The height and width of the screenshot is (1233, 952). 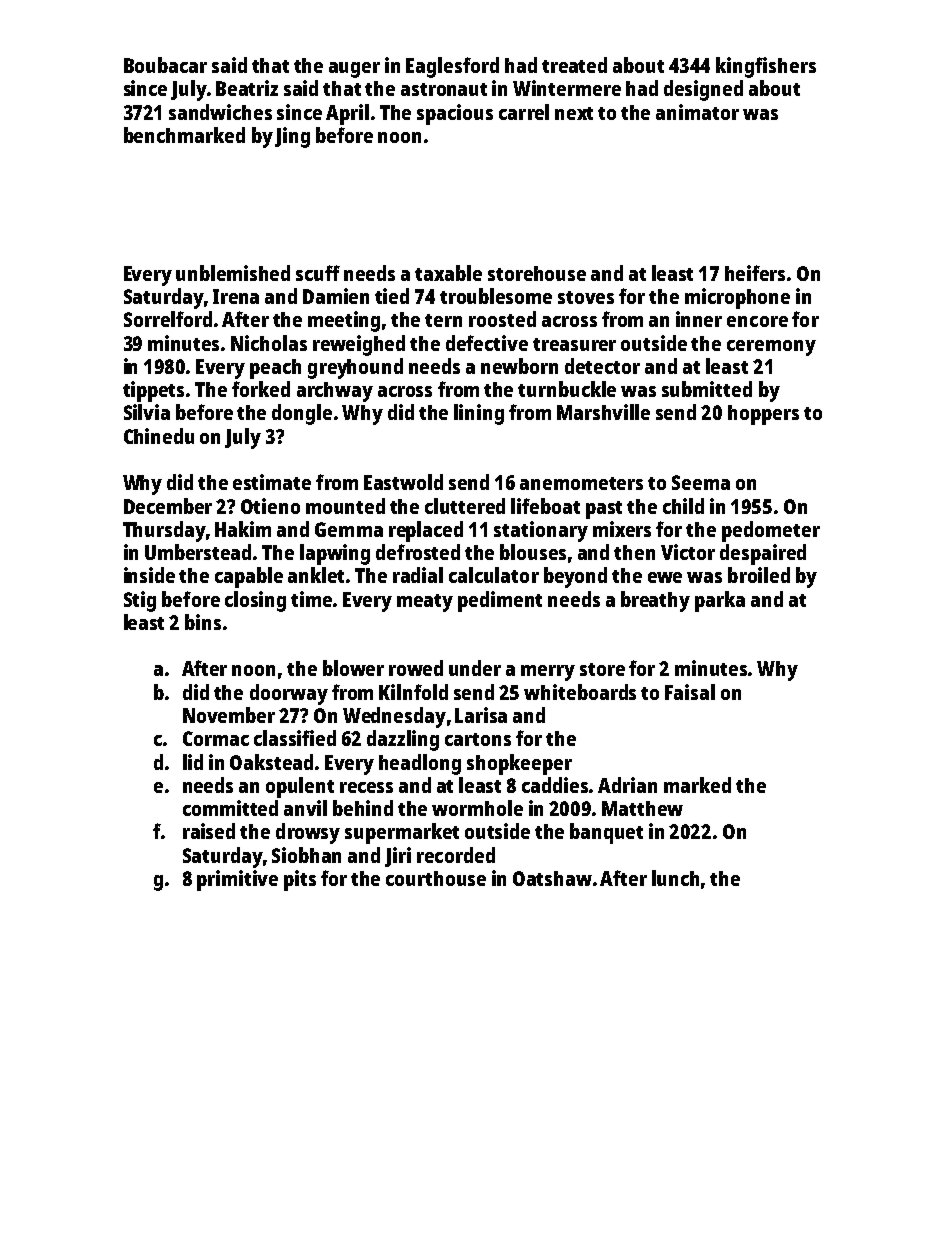 What do you see at coordinates (316, 575) in the screenshot?
I see `anklet` at bounding box center [316, 575].
